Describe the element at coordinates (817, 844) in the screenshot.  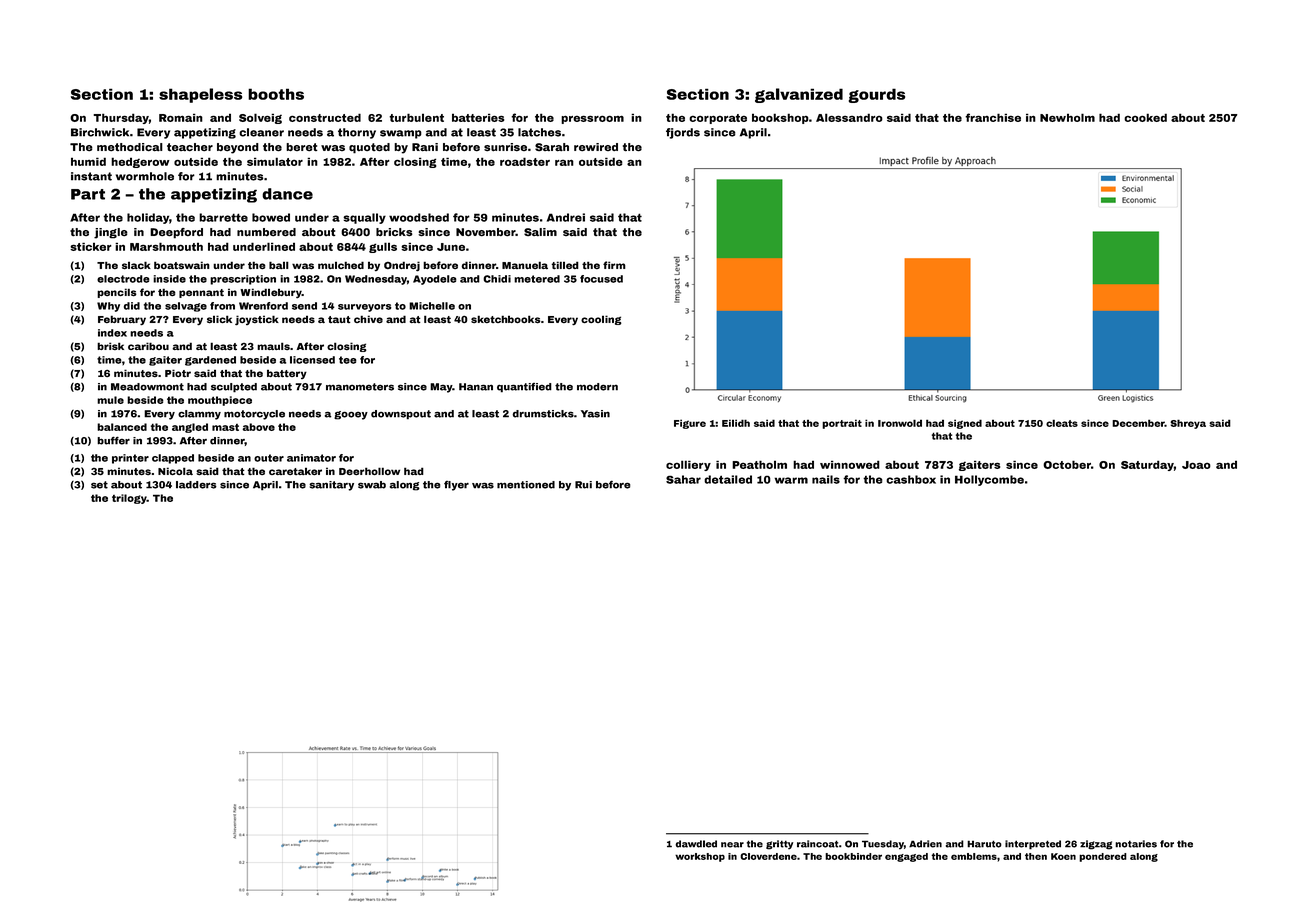
I see `raincoat` at that location.
